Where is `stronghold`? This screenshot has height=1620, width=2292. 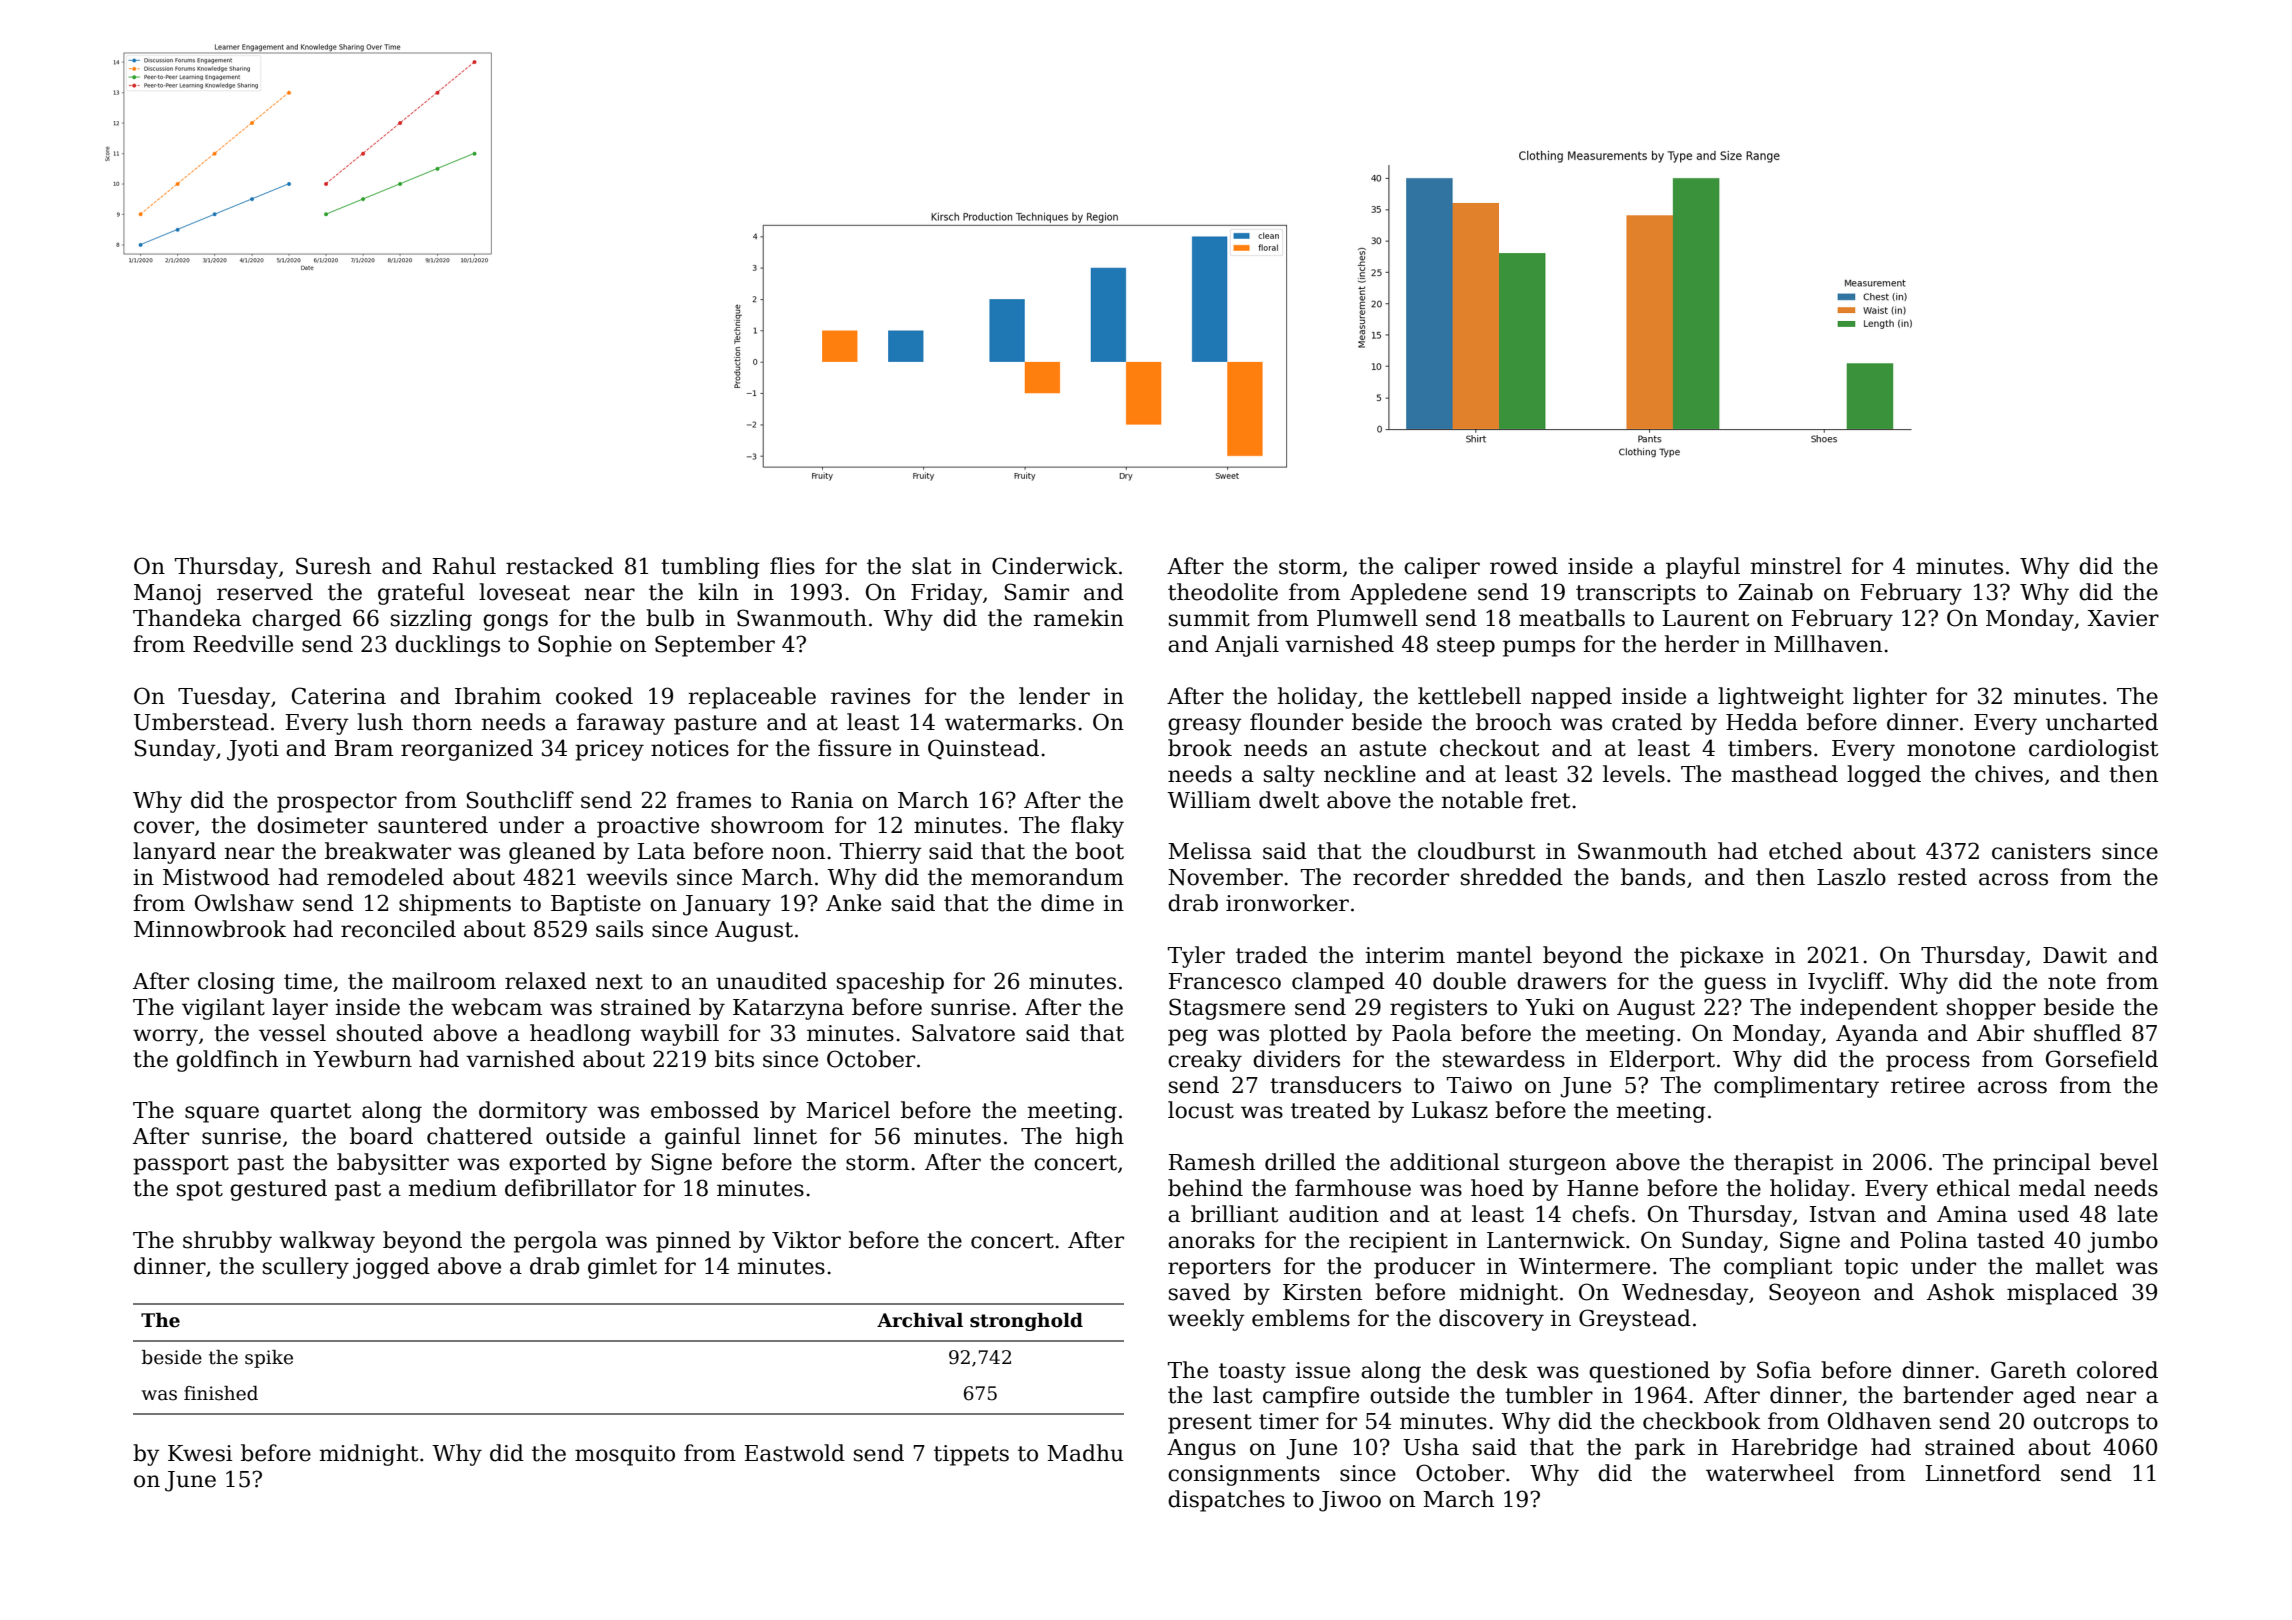
stronghold is located at coordinates (1026, 1322).
